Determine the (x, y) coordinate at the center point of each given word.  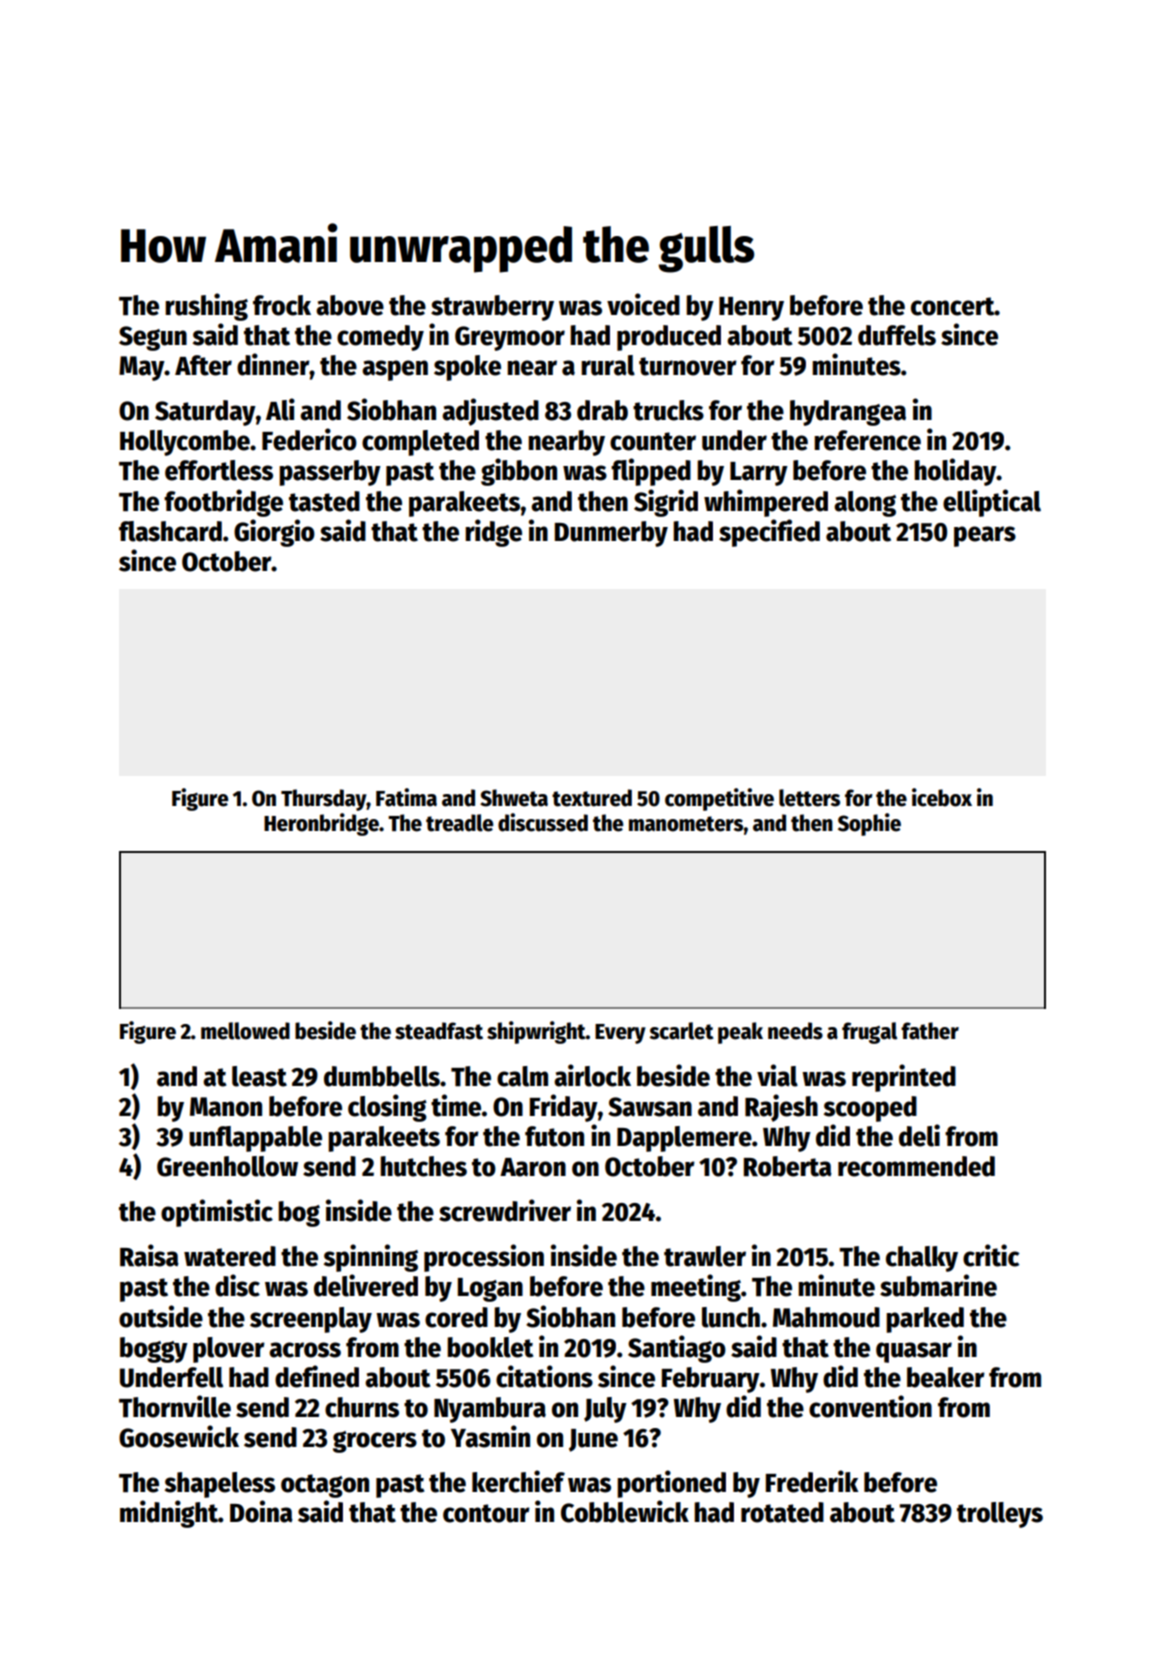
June (593, 1440)
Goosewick (179, 1436)
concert (953, 306)
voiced (643, 304)
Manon (226, 1107)
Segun (153, 338)
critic (991, 1255)
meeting (696, 1288)
